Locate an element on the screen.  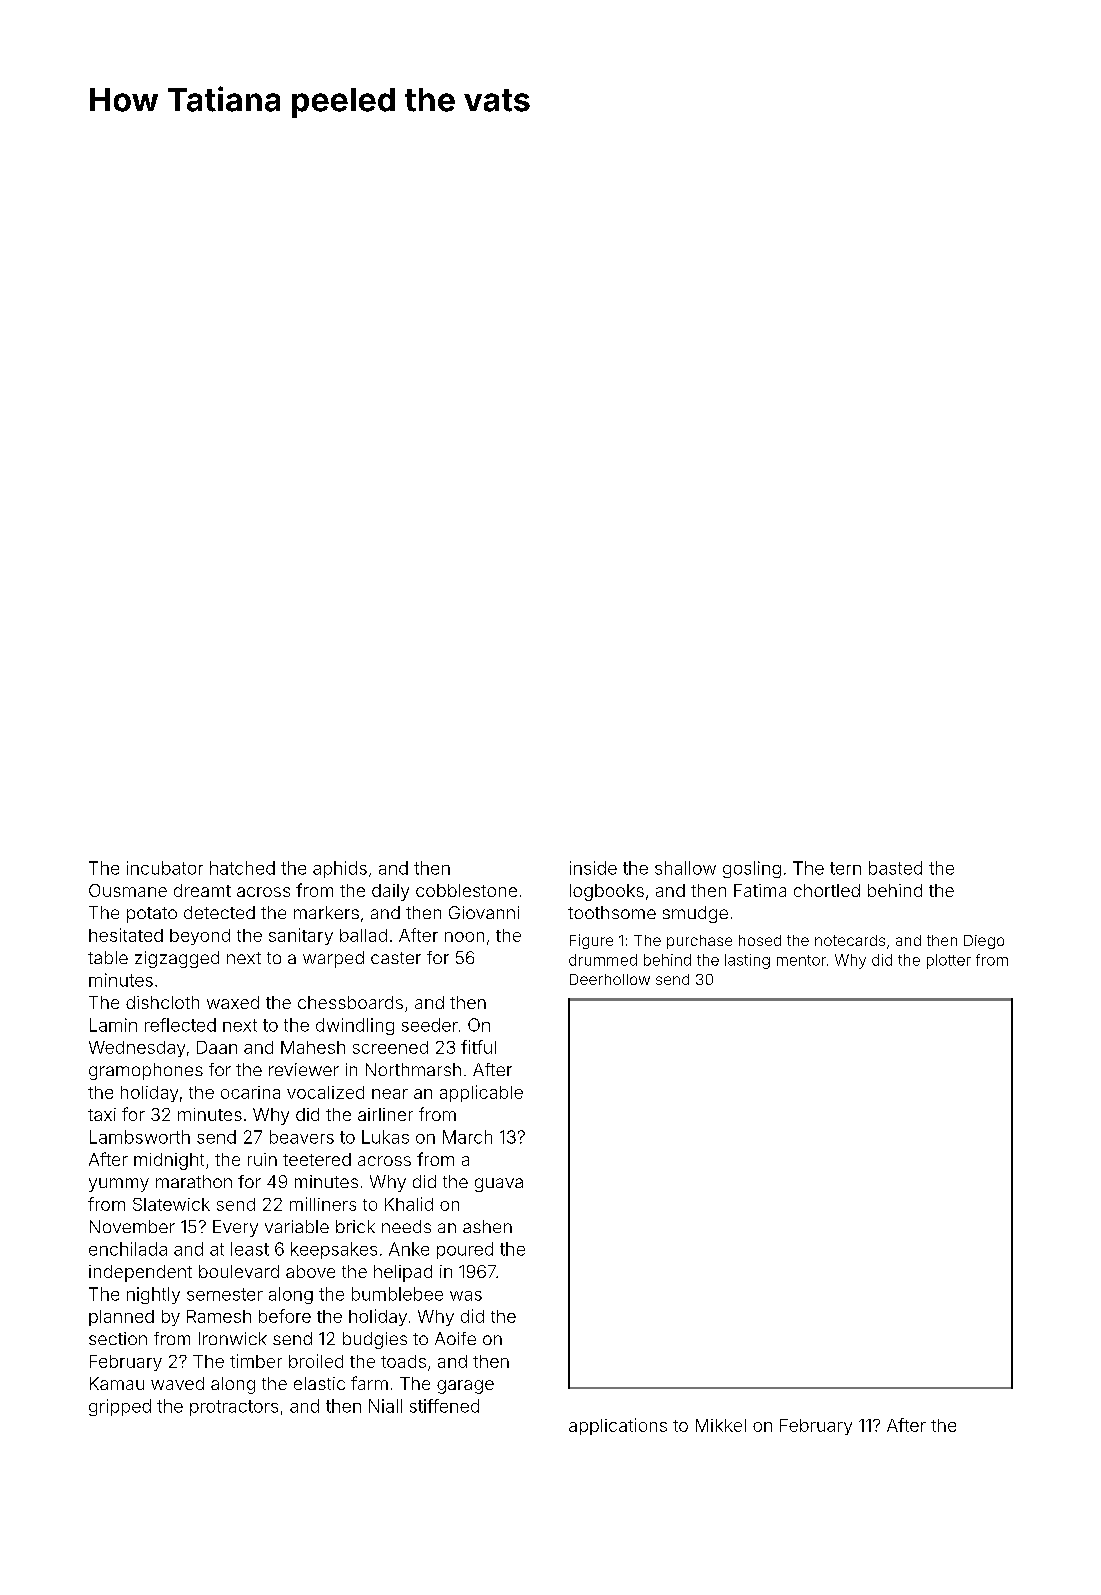
Niall is located at coordinates (385, 1406).
